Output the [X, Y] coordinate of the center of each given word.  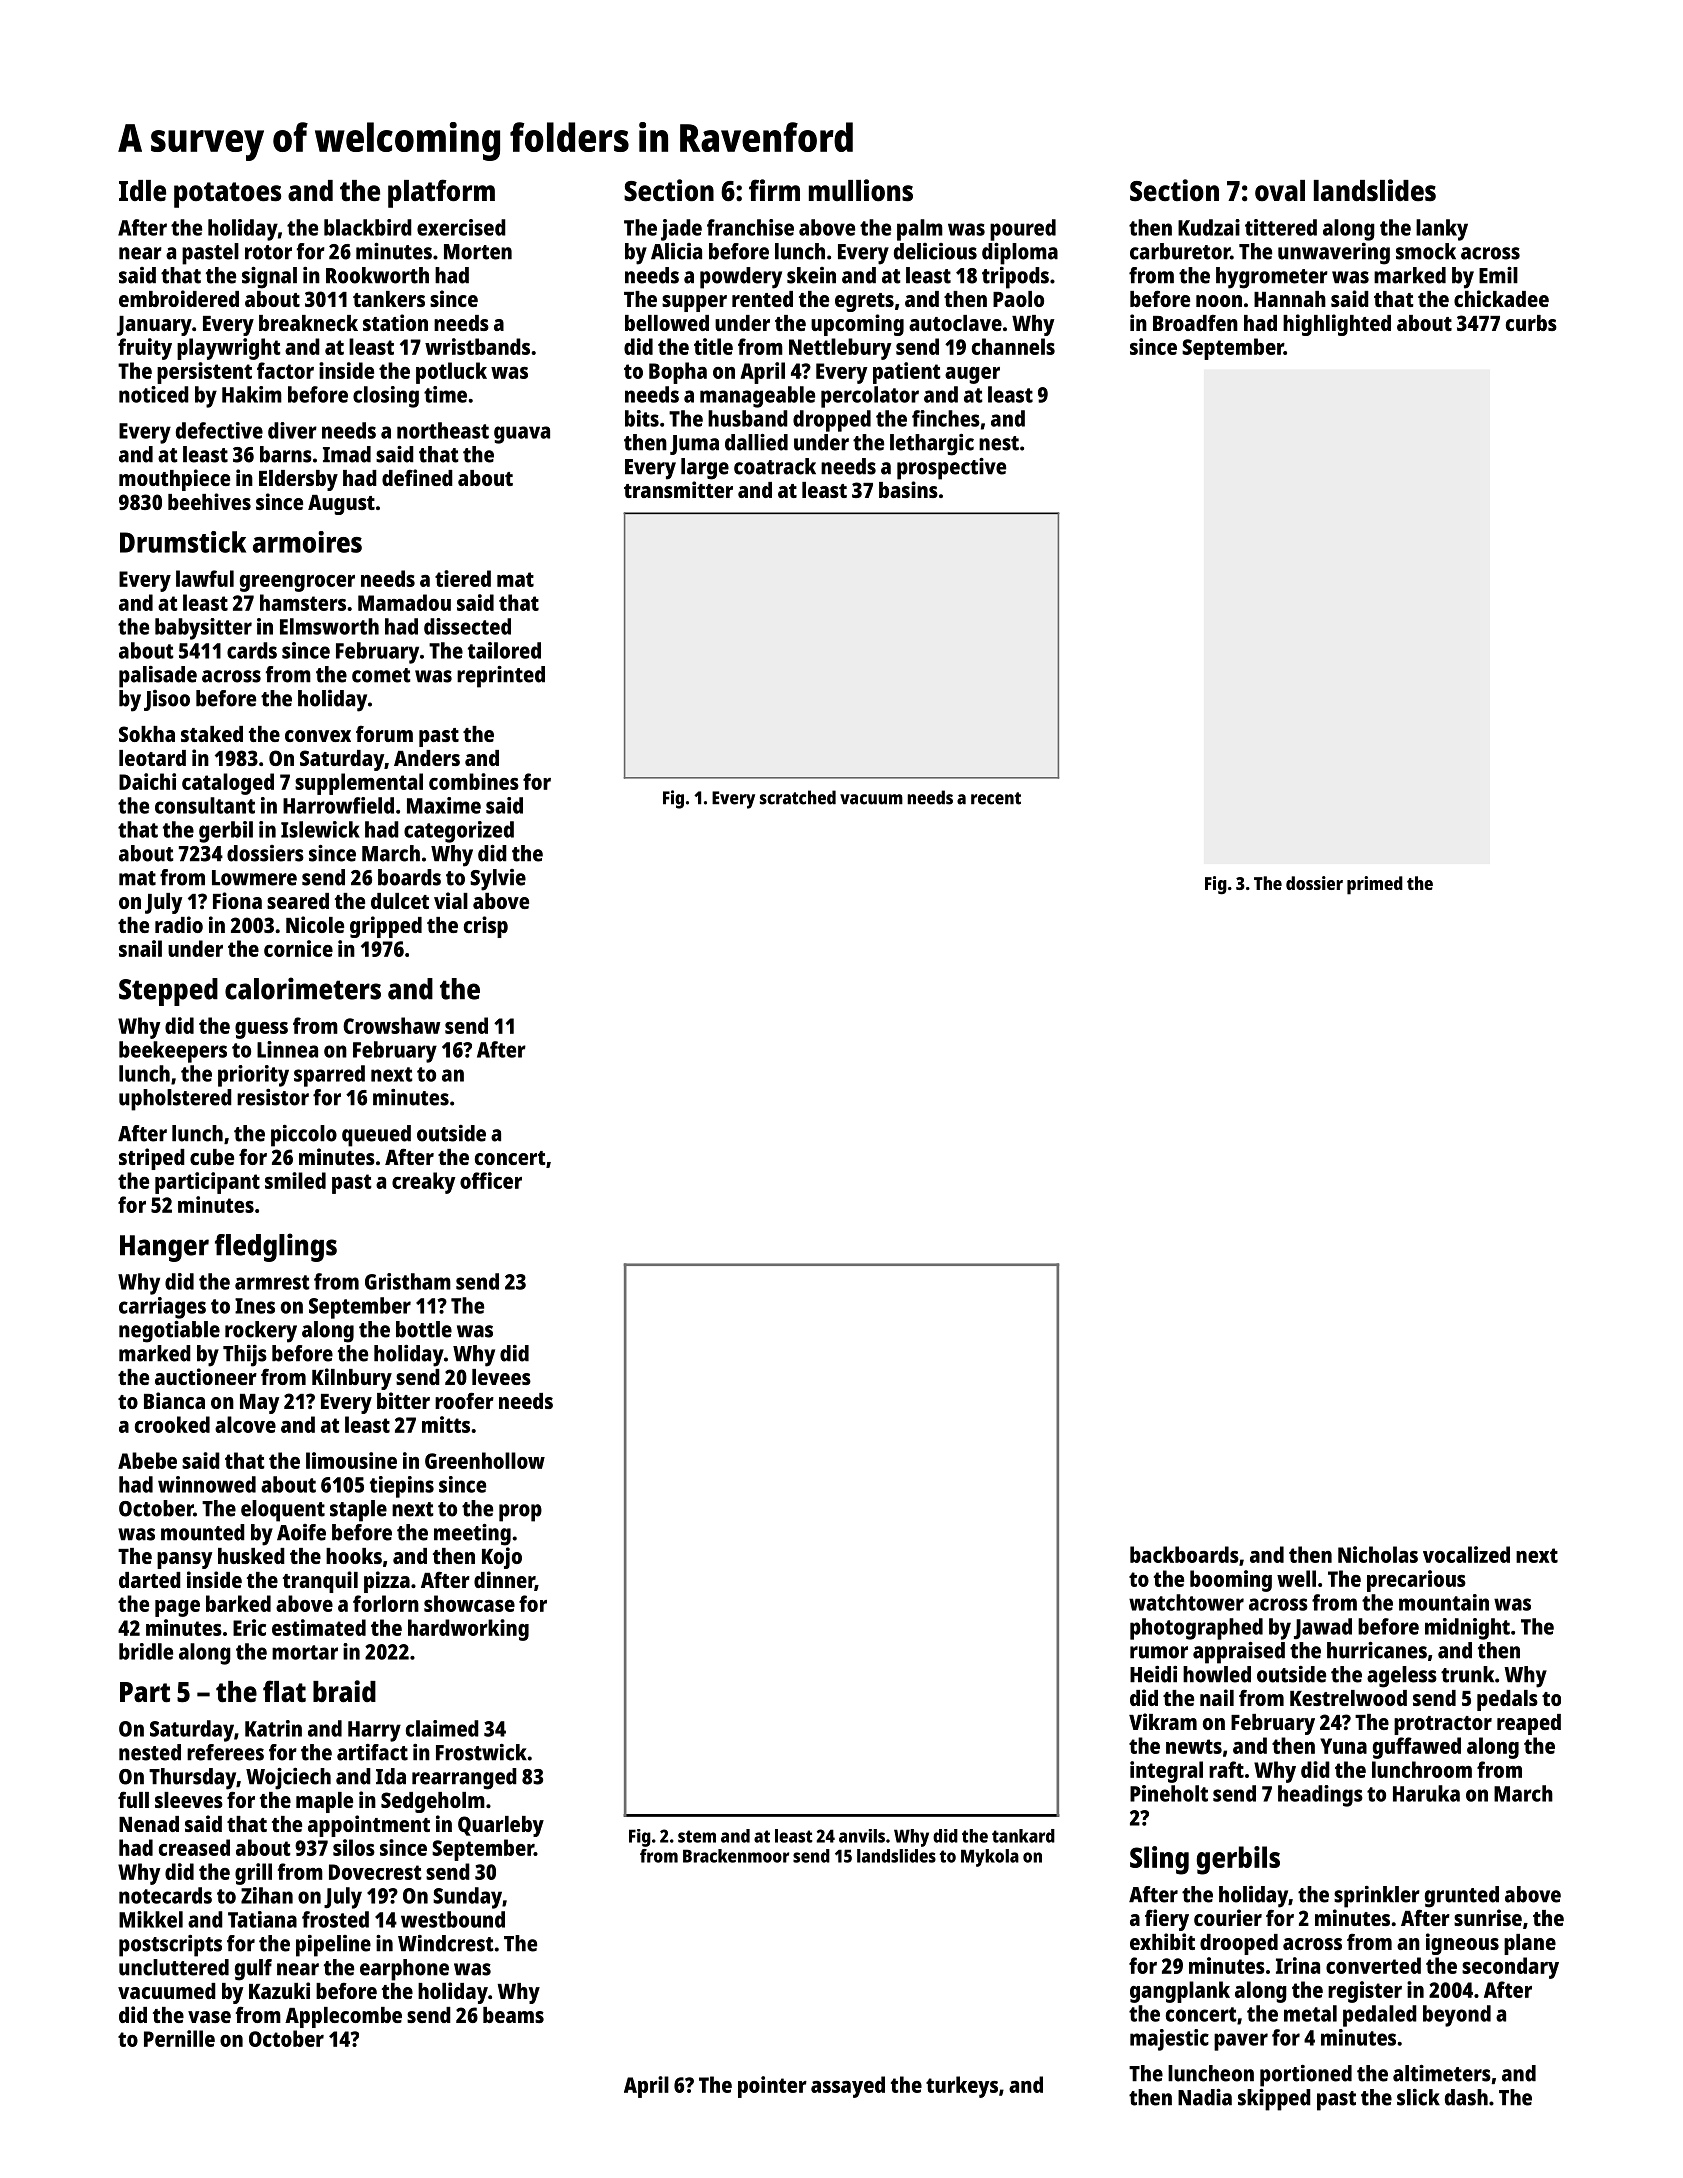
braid [344, 1691]
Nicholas [1378, 1554]
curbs [1531, 323]
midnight [1467, 1629]
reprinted [501, 677]
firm [774, 190]
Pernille [179, 2038]
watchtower [1186, 1602]
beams [513, 2015]
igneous [1462, 1944]
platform [441, 193]
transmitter [678, 489]
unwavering [1334, 254]
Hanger [164, 1248]
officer [491, 1180]
